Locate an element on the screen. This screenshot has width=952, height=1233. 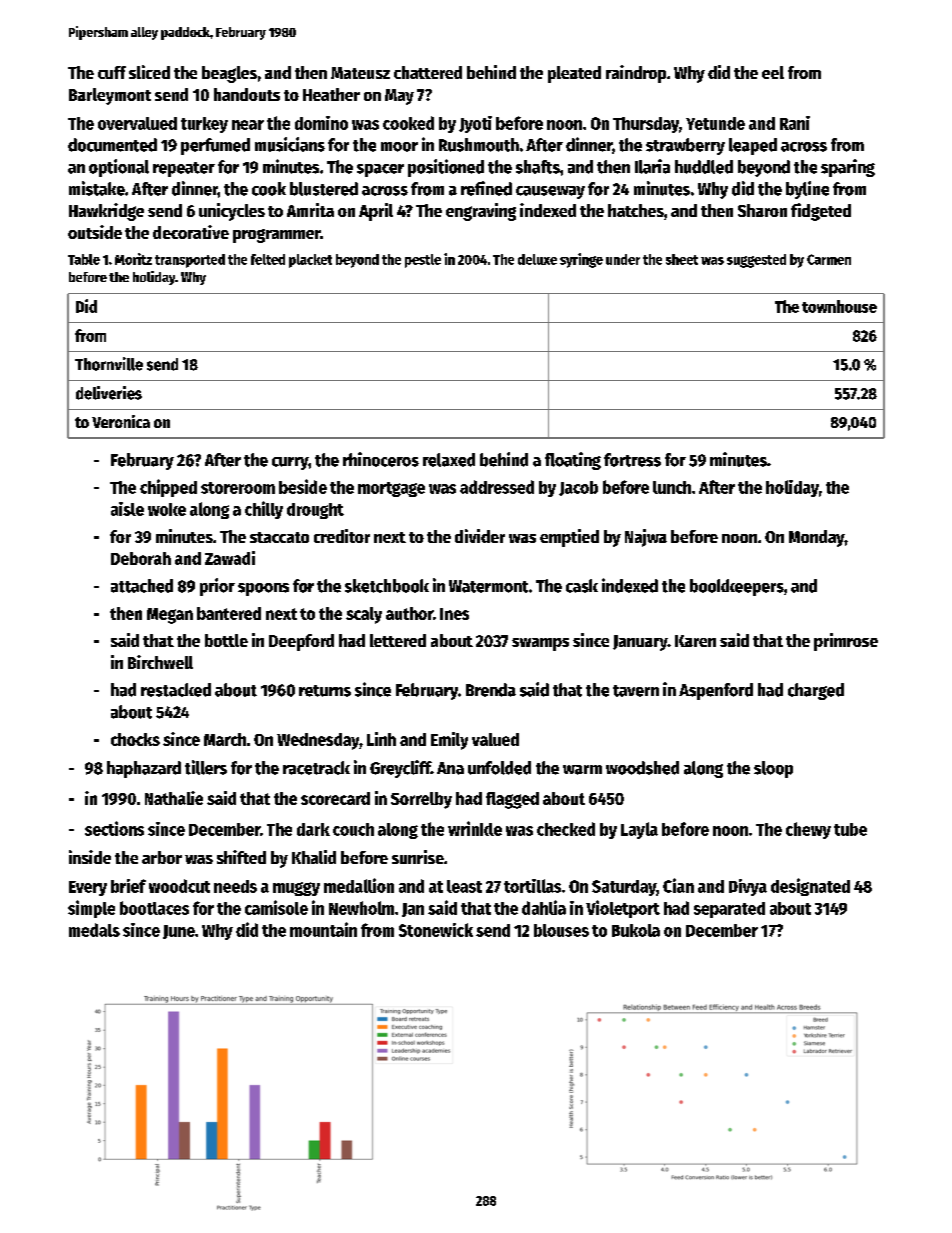
least is located at coordinates (464, 886).
